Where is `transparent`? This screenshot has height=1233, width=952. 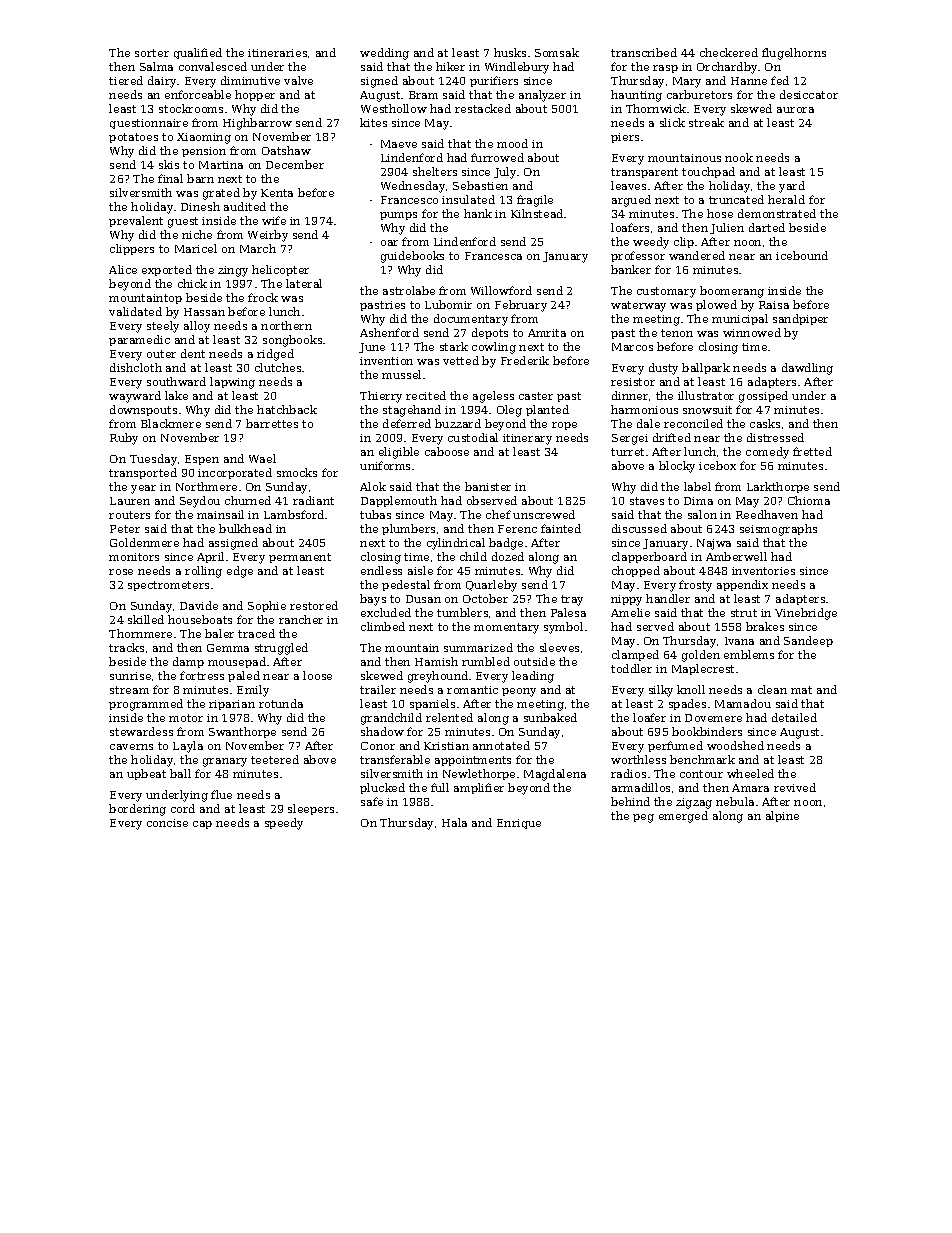
transparent is located at coordinates (644, 173).
